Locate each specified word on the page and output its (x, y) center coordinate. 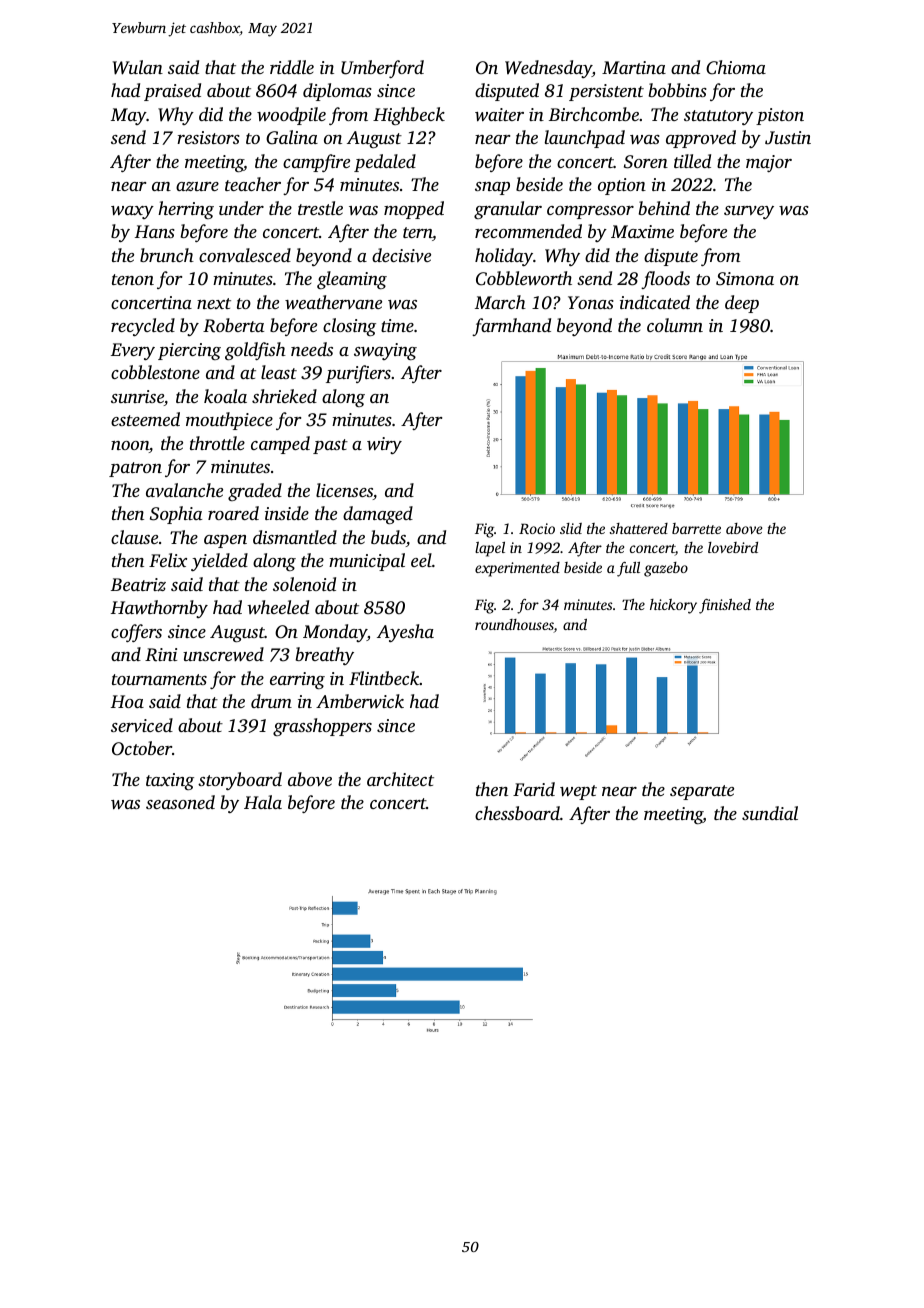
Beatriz (138, 585)
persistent (606, 92)
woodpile (291, 116)
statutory (718, 117)
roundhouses (514, 626)
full (628, 569)
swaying (385, 351)
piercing (189, 351)
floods (665, 280)
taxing (170, 781)
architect (400, 779)
